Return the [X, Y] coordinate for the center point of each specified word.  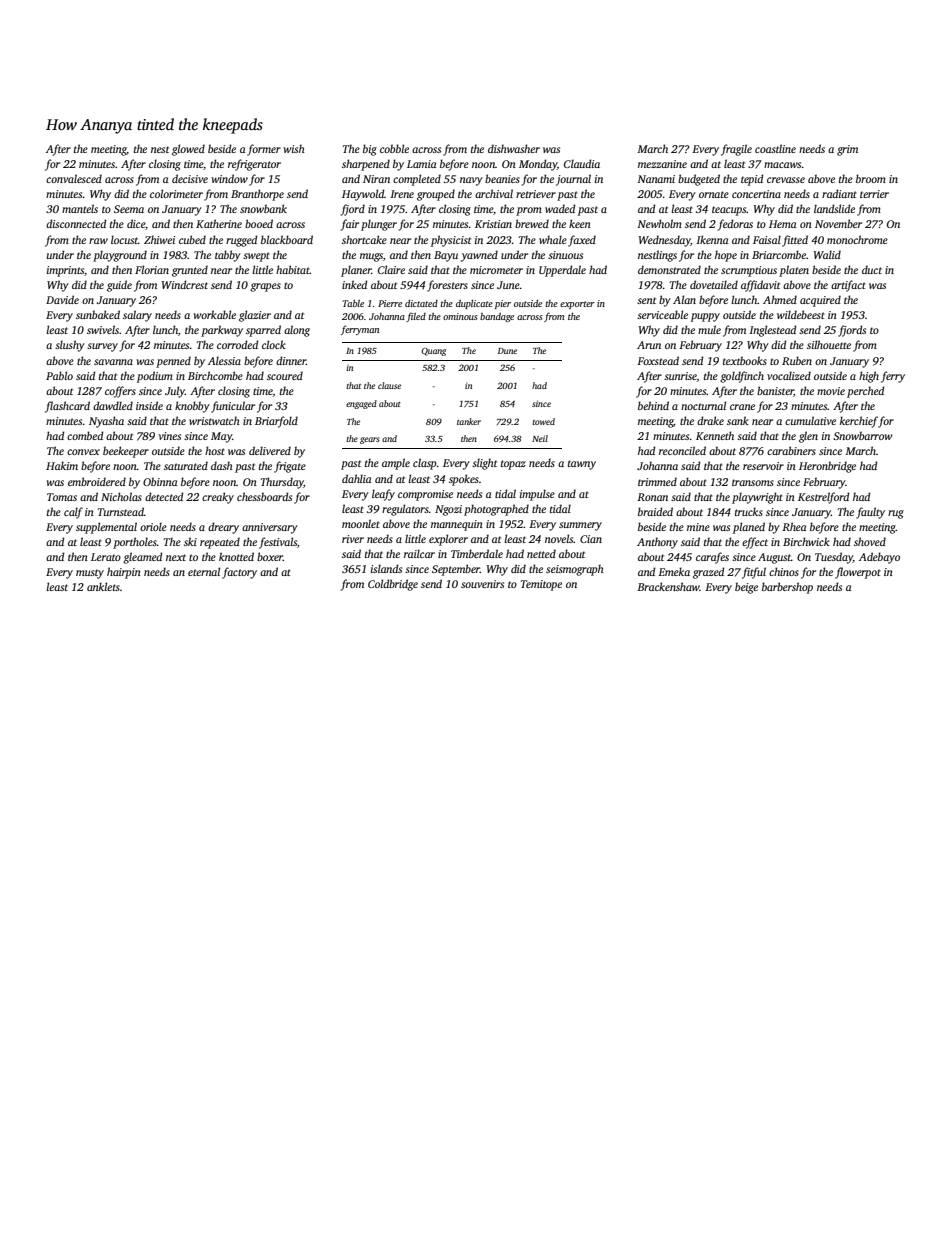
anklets [103, 586]
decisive [190, 178]
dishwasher [514, 148]
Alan [684, 299]
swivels [103, 329]
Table [353, 303]
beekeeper [126, 452]
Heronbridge [827, 467]
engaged [361, 404]
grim [847, 150]
